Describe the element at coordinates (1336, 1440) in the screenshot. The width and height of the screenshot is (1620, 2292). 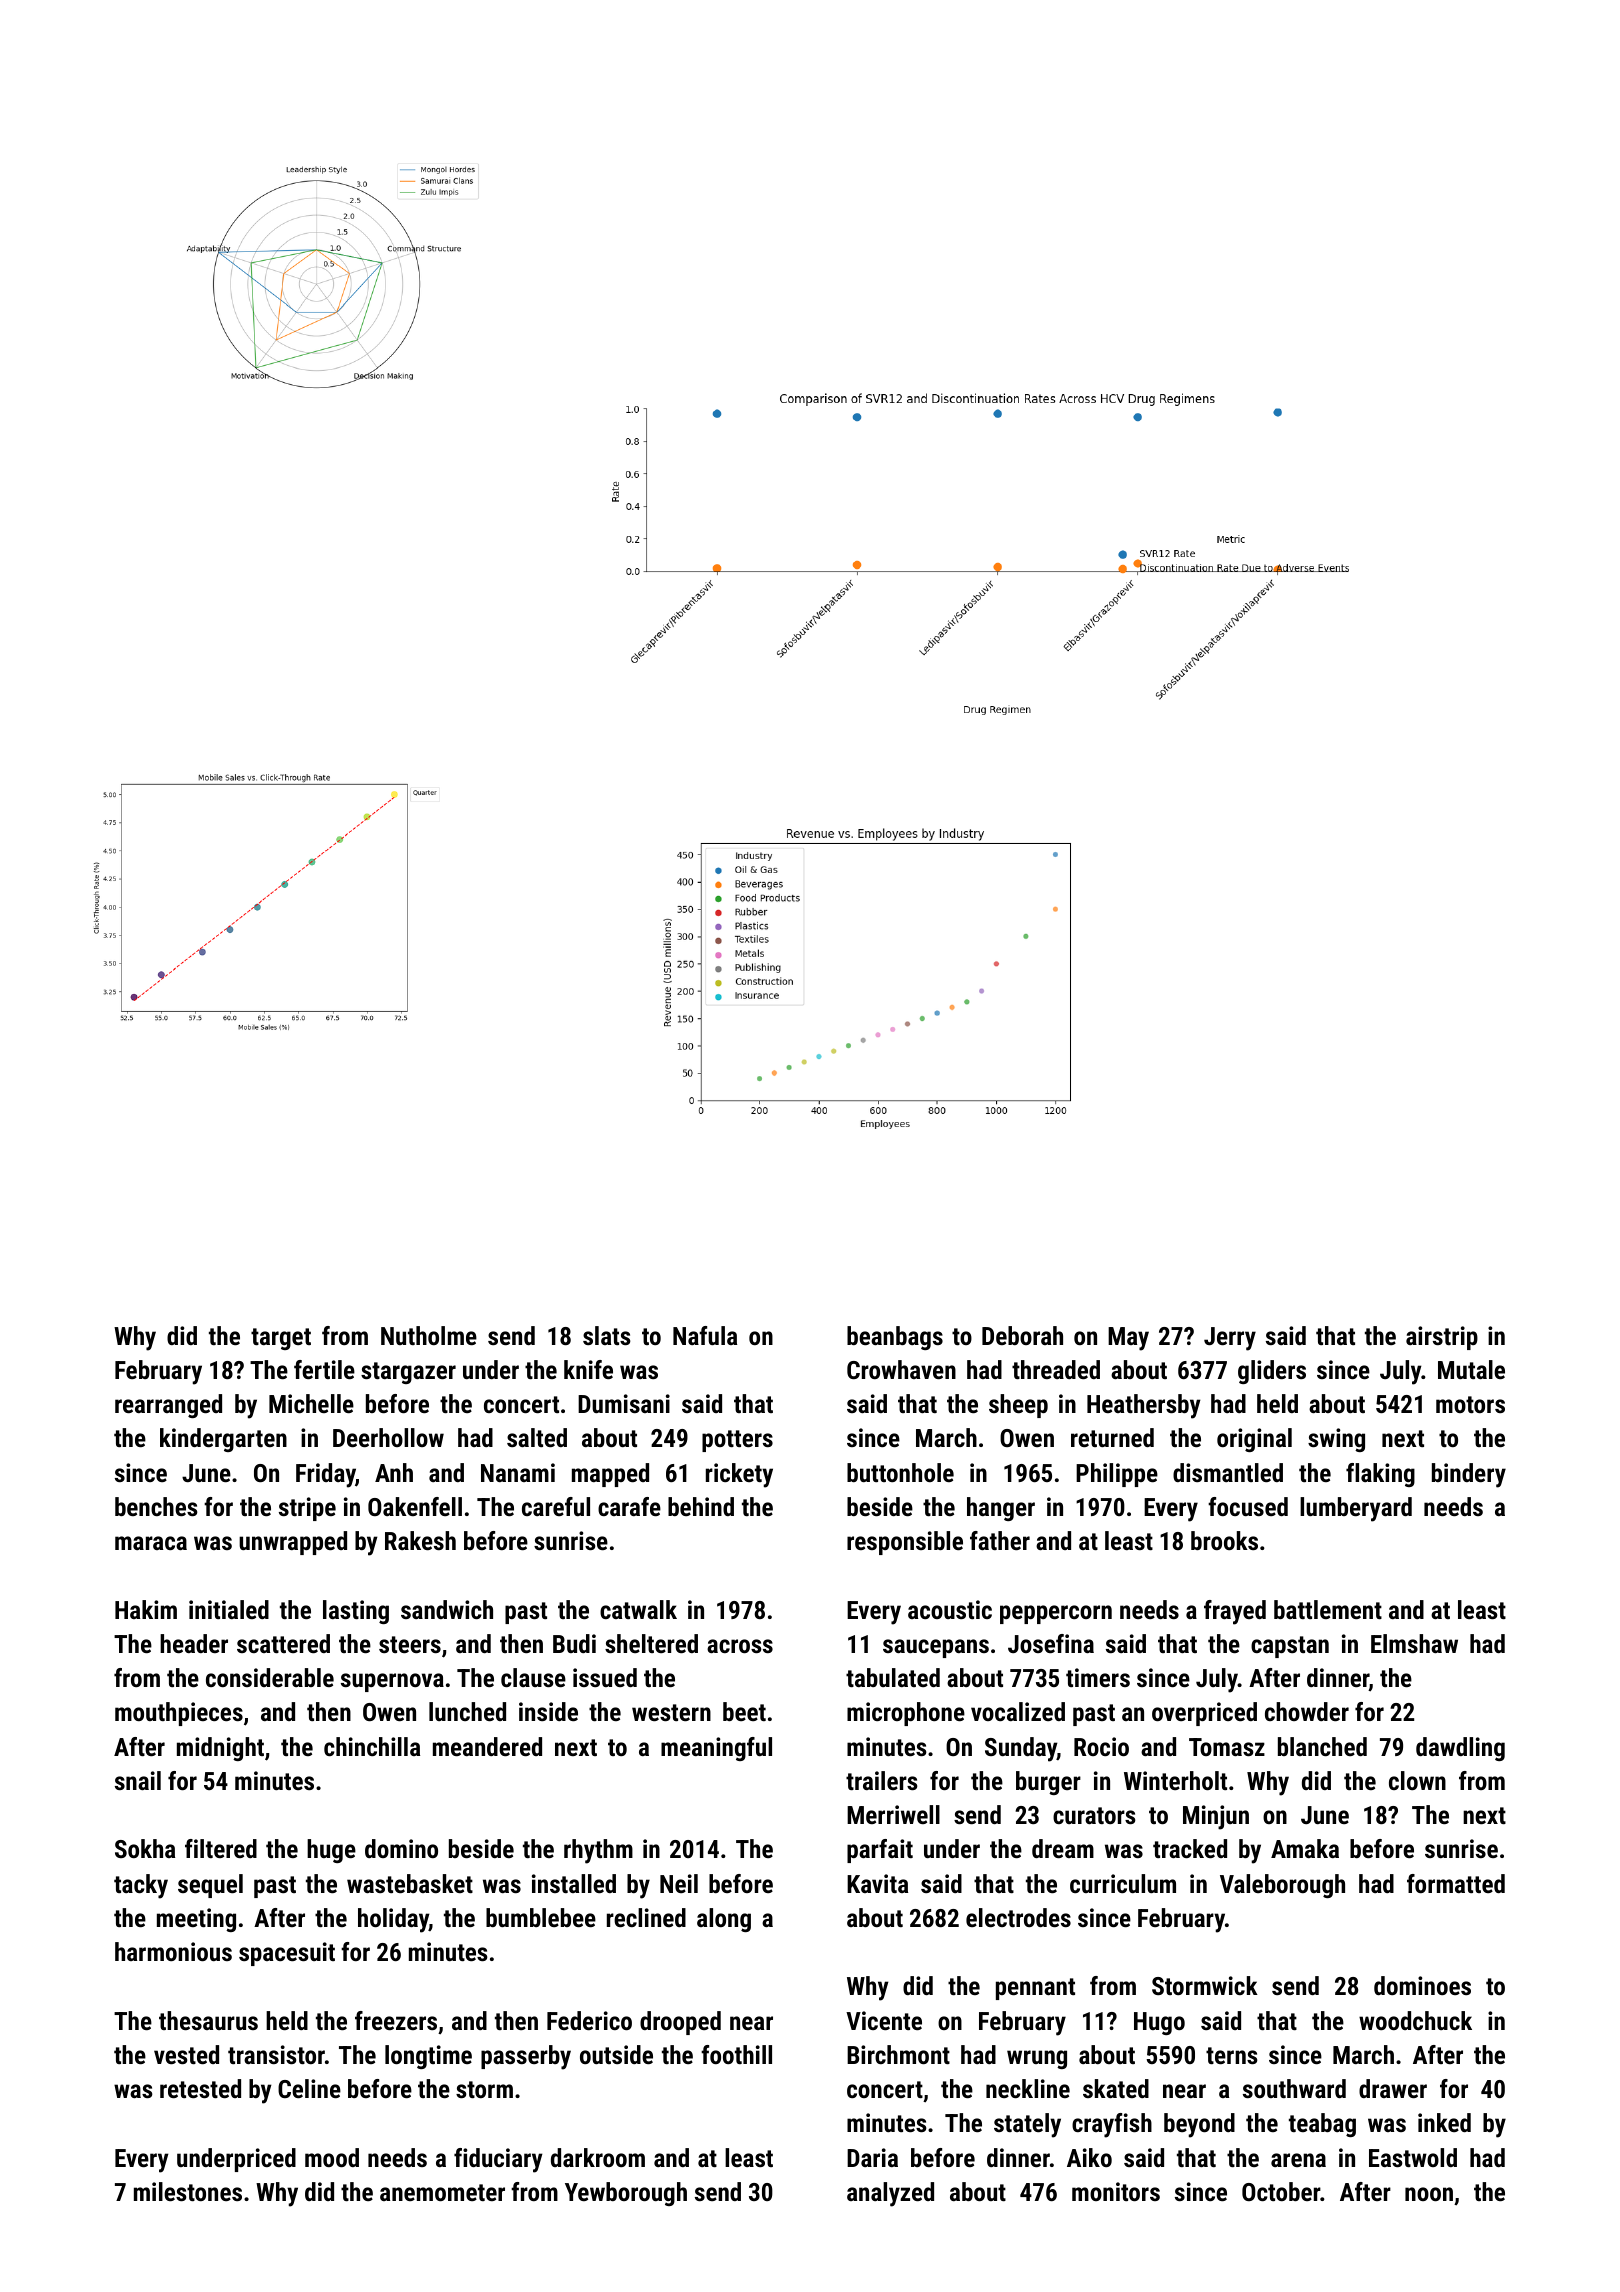
I see `swing` at that location.
